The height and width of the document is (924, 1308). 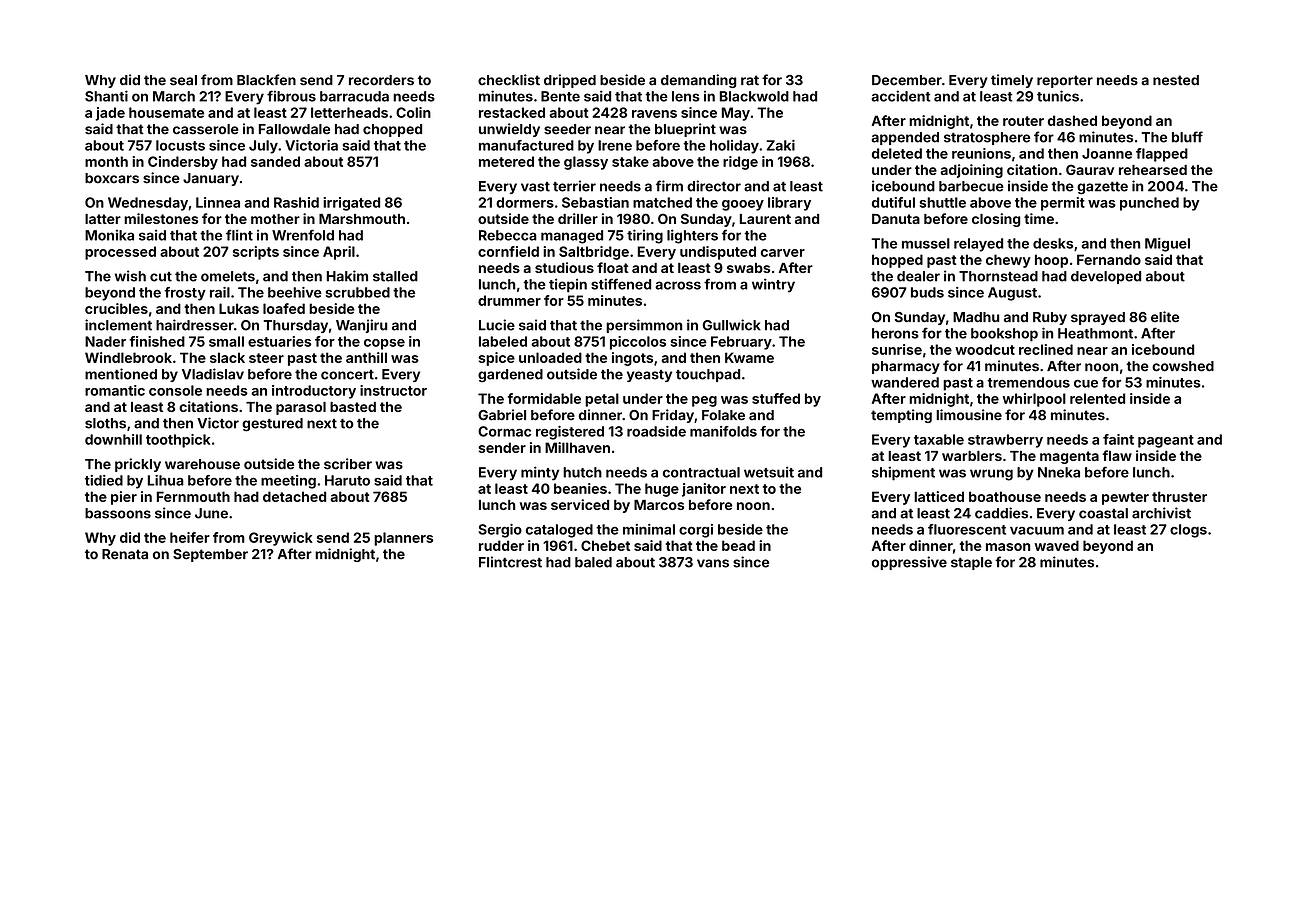 What do you see at coordinates (1149, 204) in the document?
I see `punched` at bounding box center [1149, 204].
